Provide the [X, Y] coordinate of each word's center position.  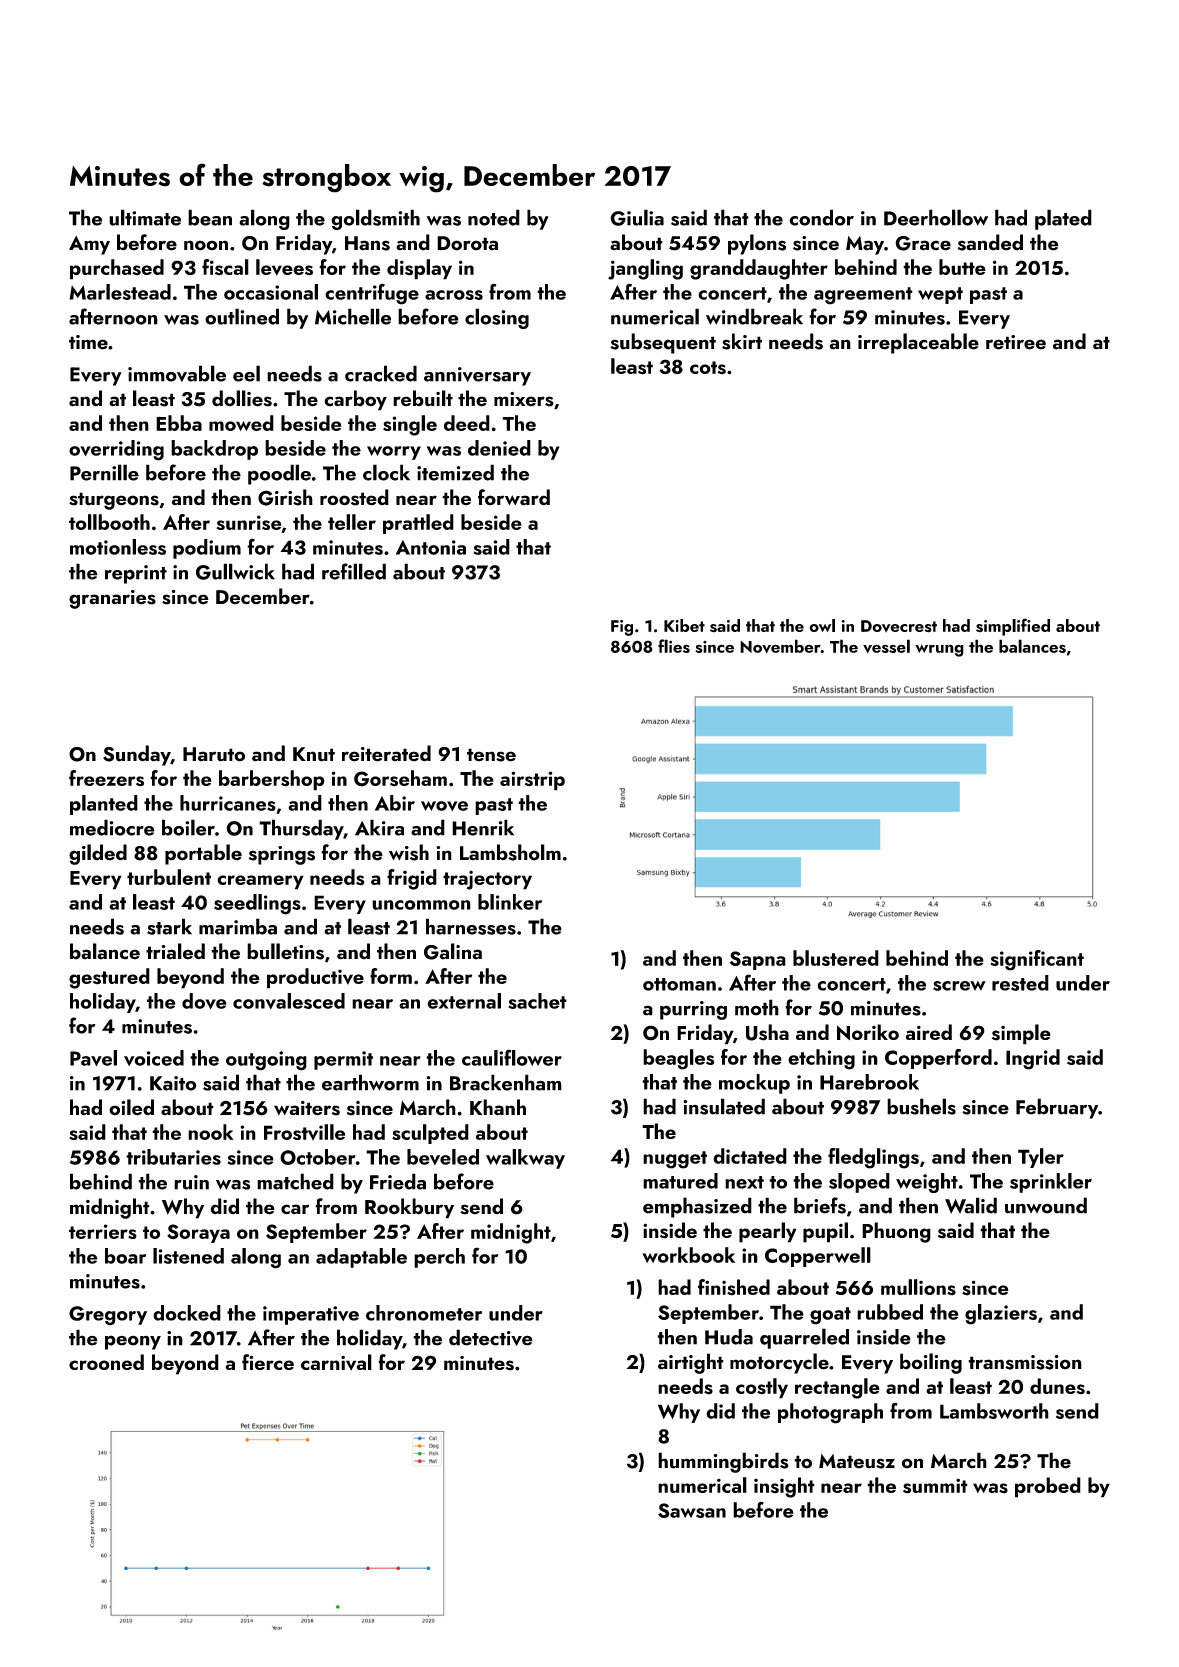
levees [284, 267]
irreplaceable [918, 343]
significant [1037, 960]
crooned [106, 1362]
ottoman [679, 984]
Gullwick [235, 571]
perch [439, 1258]
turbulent [169, 877]
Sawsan [692, 1510]
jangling [645, 269]
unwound [1046, 1205]
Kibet [684, 625]
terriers [103, 1231]
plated [1063, 219]
